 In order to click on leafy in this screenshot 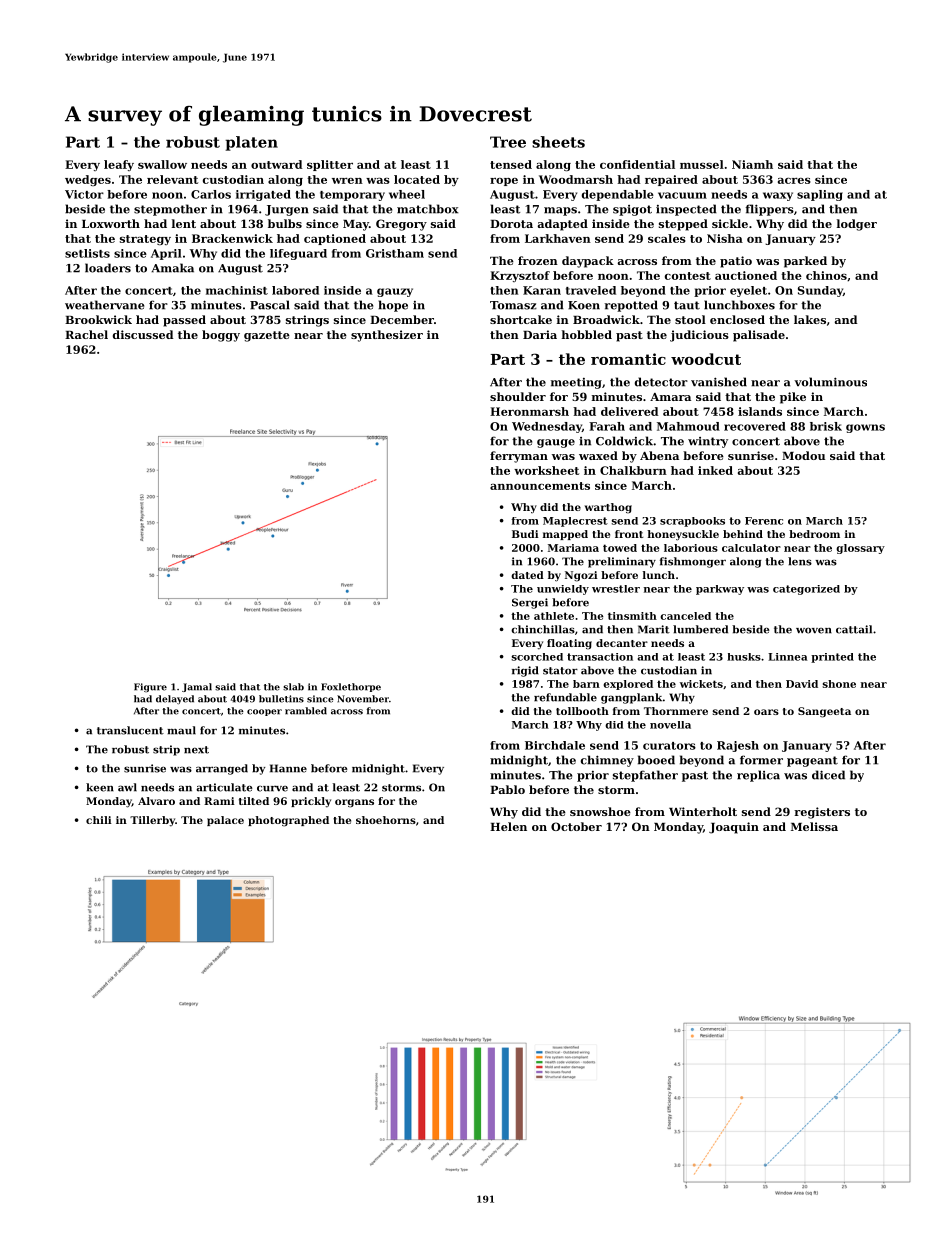, I will do `click(119, 165)`.
